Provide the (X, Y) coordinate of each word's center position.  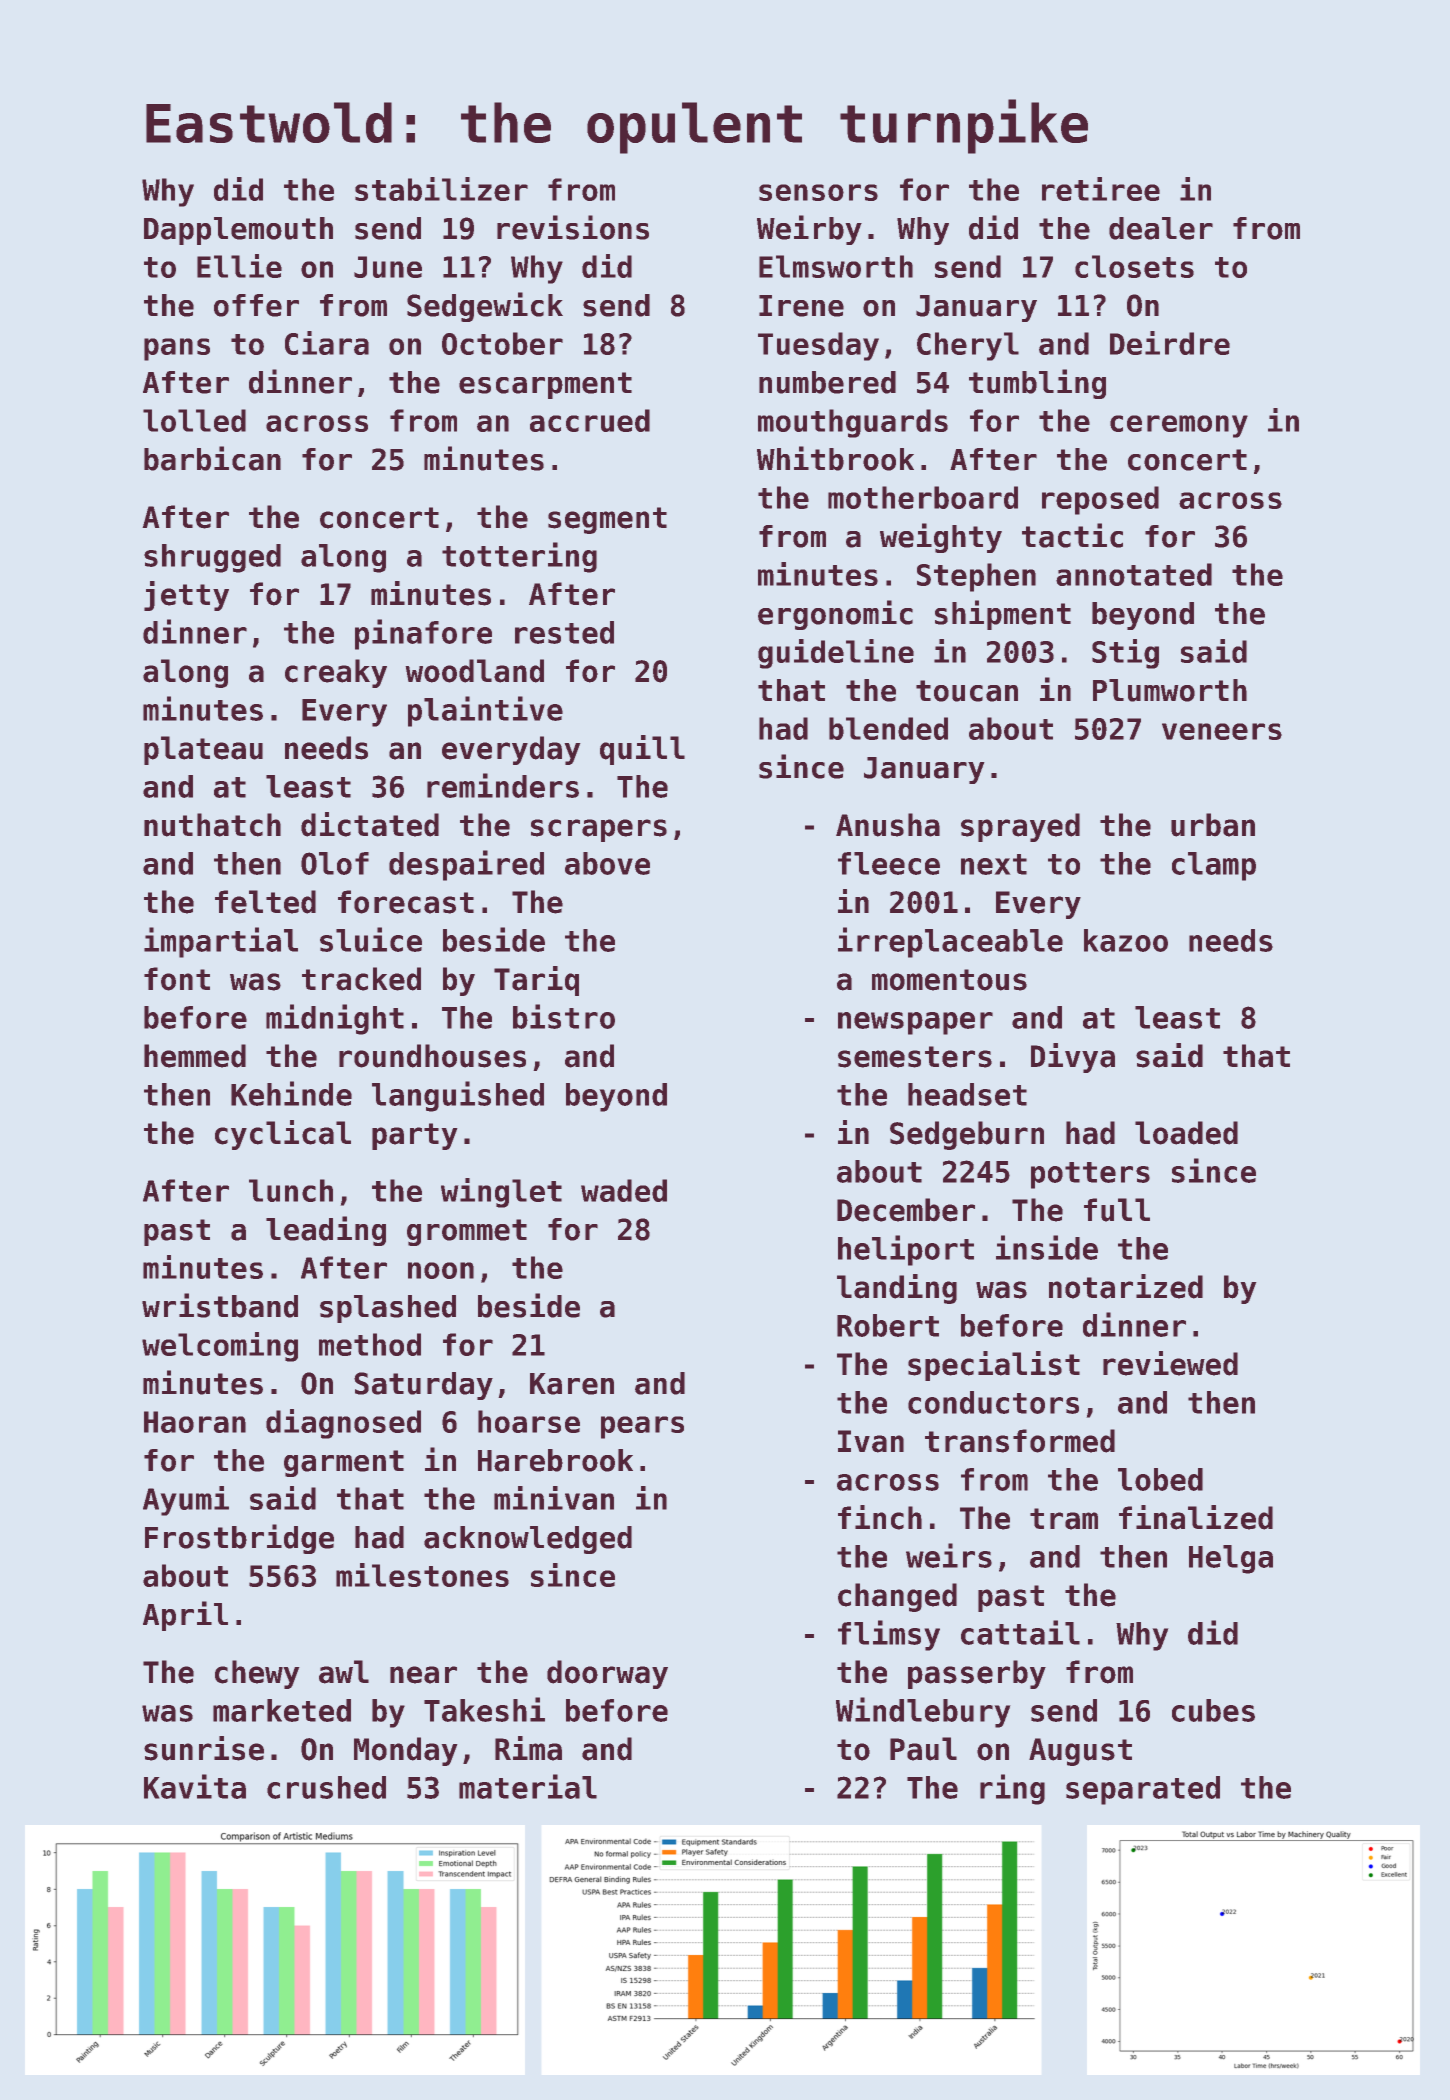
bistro (564, 1016)
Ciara (327, 343)
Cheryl (968, 346)
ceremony (1179, 426)
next (994, 864)
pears (642, 1427)
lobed (1160, 1479)
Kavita (195, 1786)
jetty (186, 596)
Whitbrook (835, 458)
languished (458, 1096)
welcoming (220, 1347)
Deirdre (1170, 343)
